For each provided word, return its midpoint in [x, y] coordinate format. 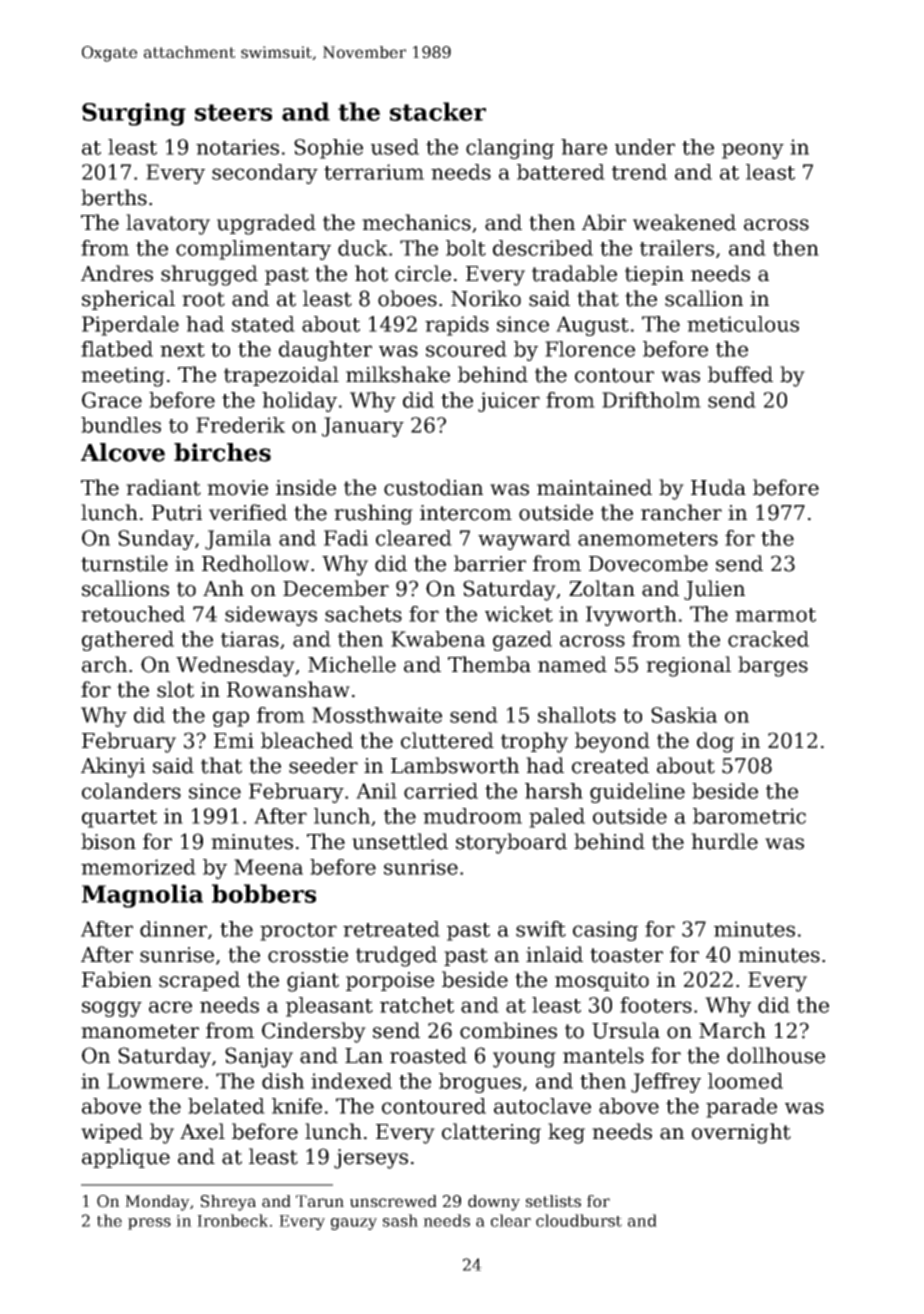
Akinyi [113, 767]
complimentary [253, 250]
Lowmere [155, 1081]
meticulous [743, 324]
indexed [351, 1081]
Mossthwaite [377, 715]
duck [363, 248]
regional [688, 666]
